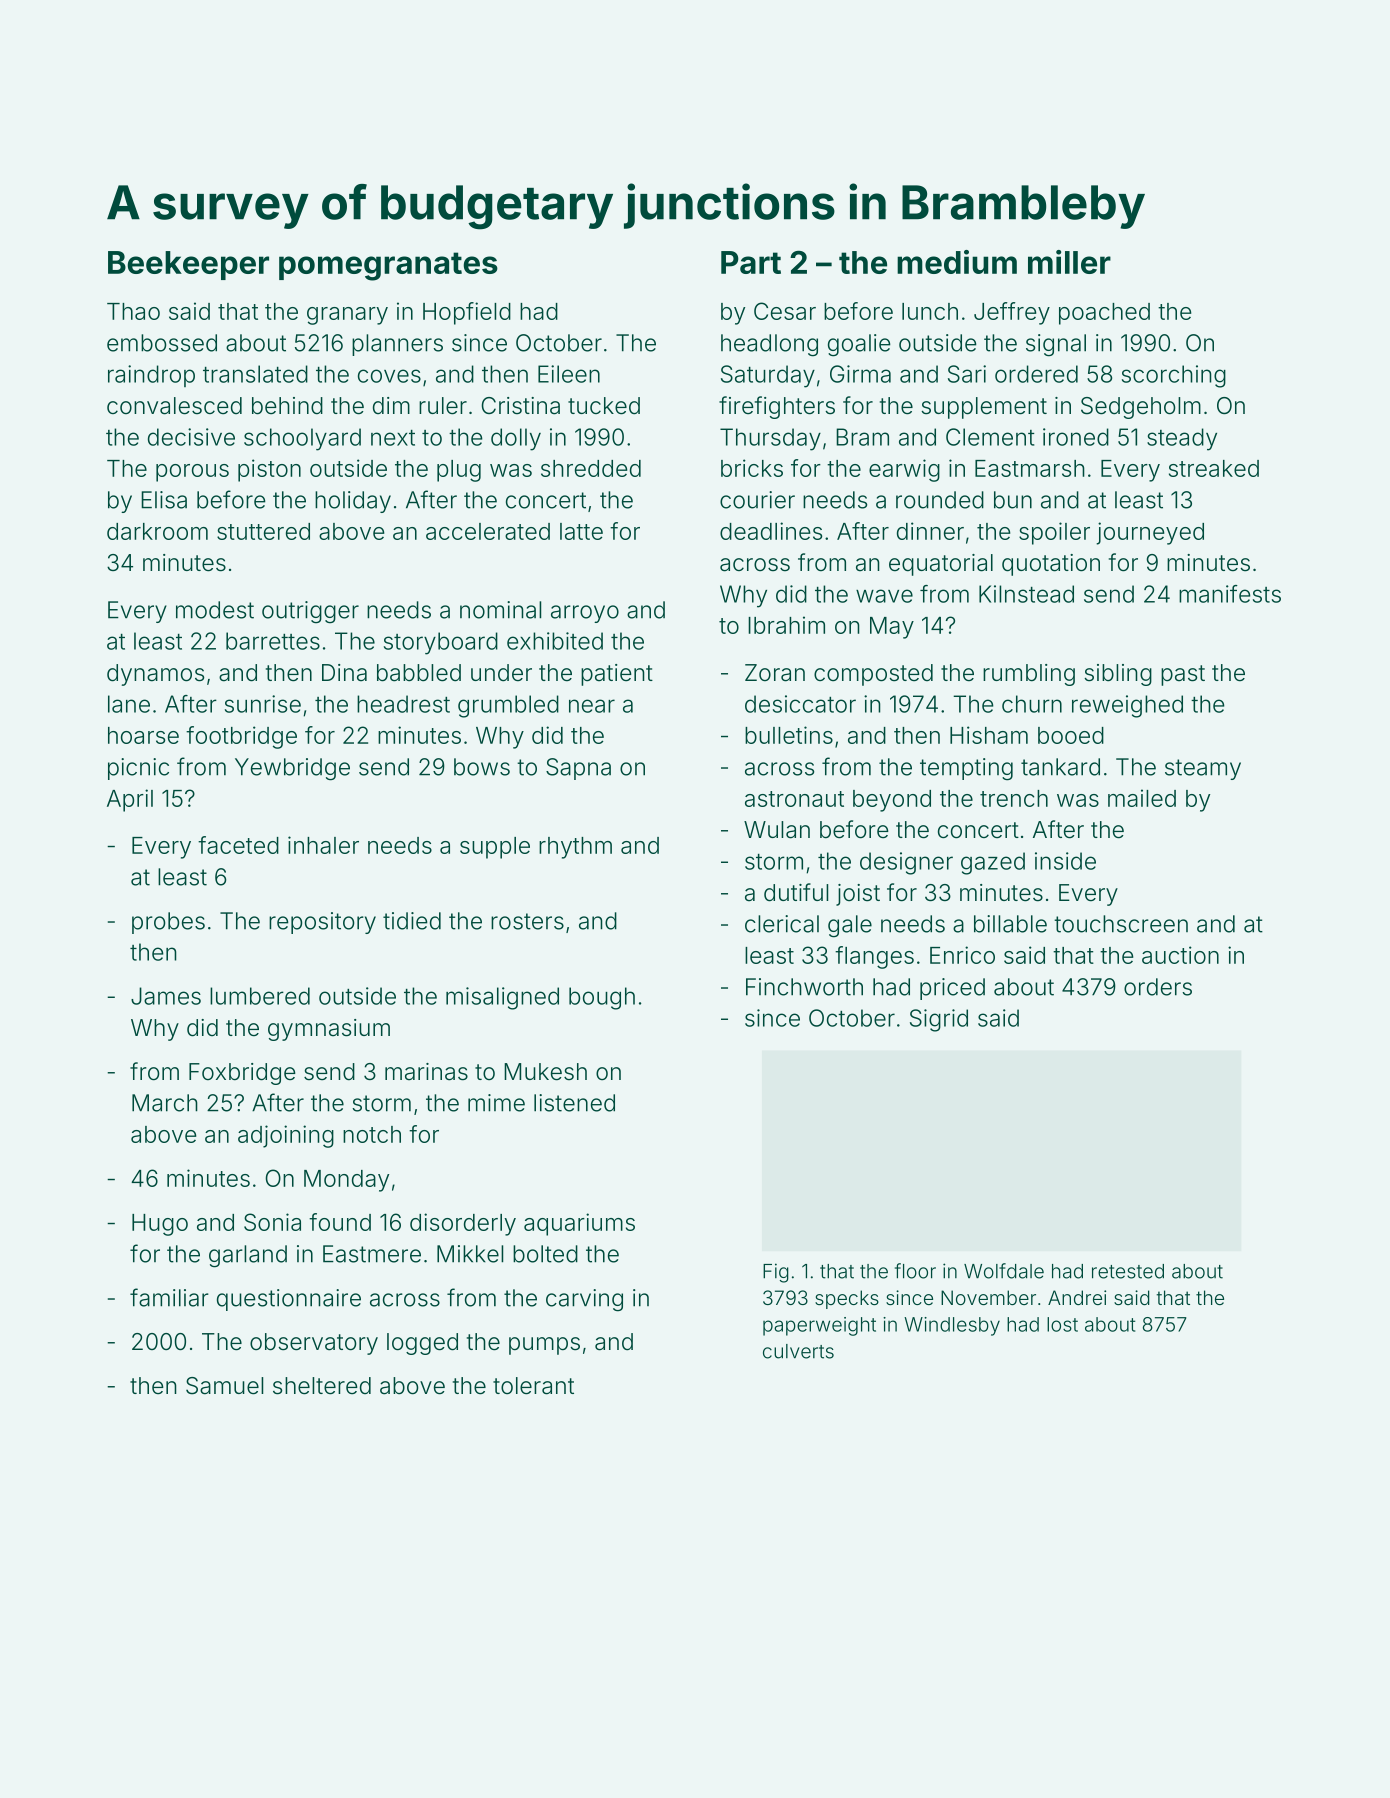 Image resolution: width=1390 pixels, height=1798 pixels. Describe the element at coordinates (130, 800) in the page. I see `April` at that location.
